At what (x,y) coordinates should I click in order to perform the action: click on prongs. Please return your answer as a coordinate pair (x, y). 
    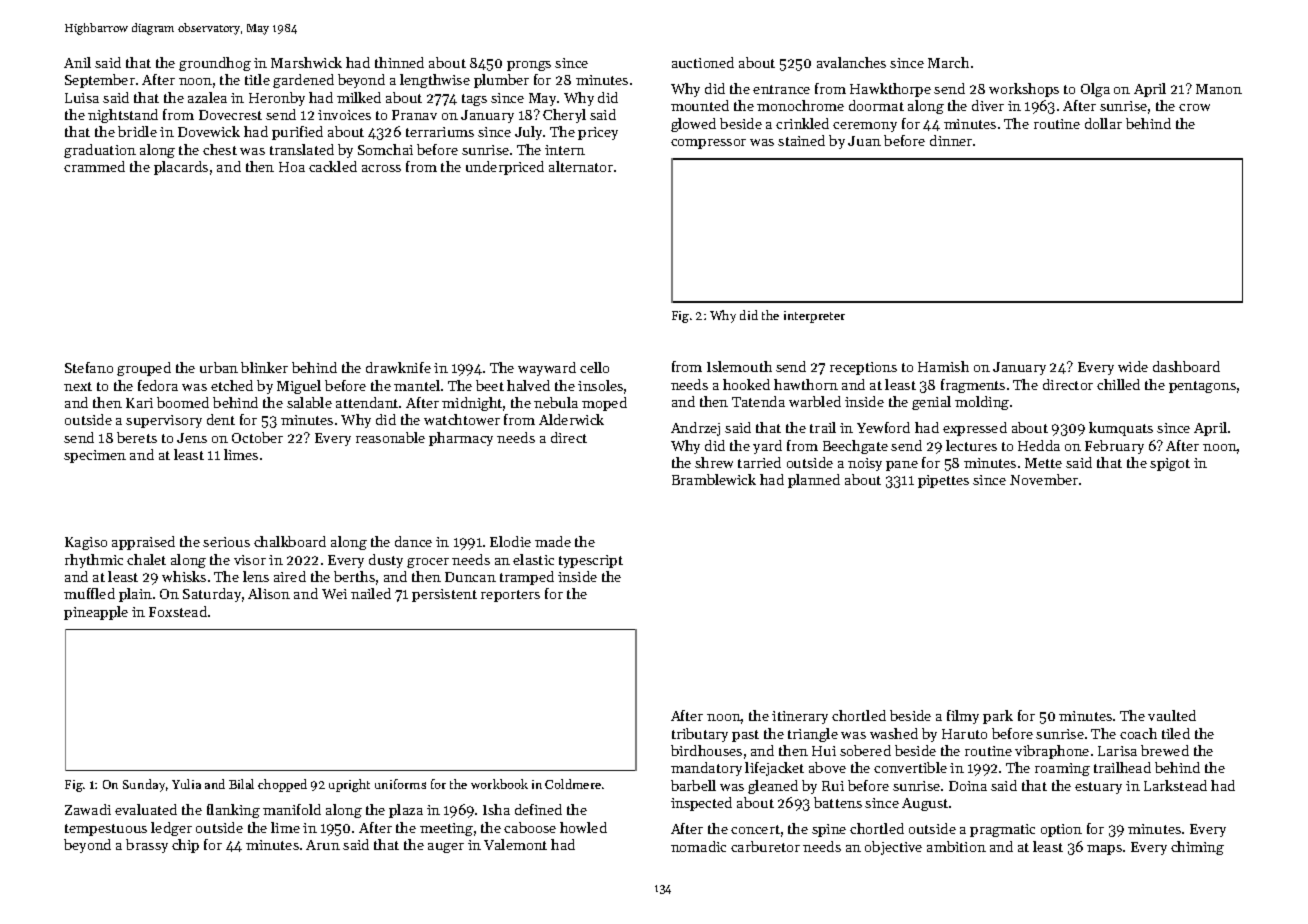
    Looking at the image, I should click on (529, 66).
